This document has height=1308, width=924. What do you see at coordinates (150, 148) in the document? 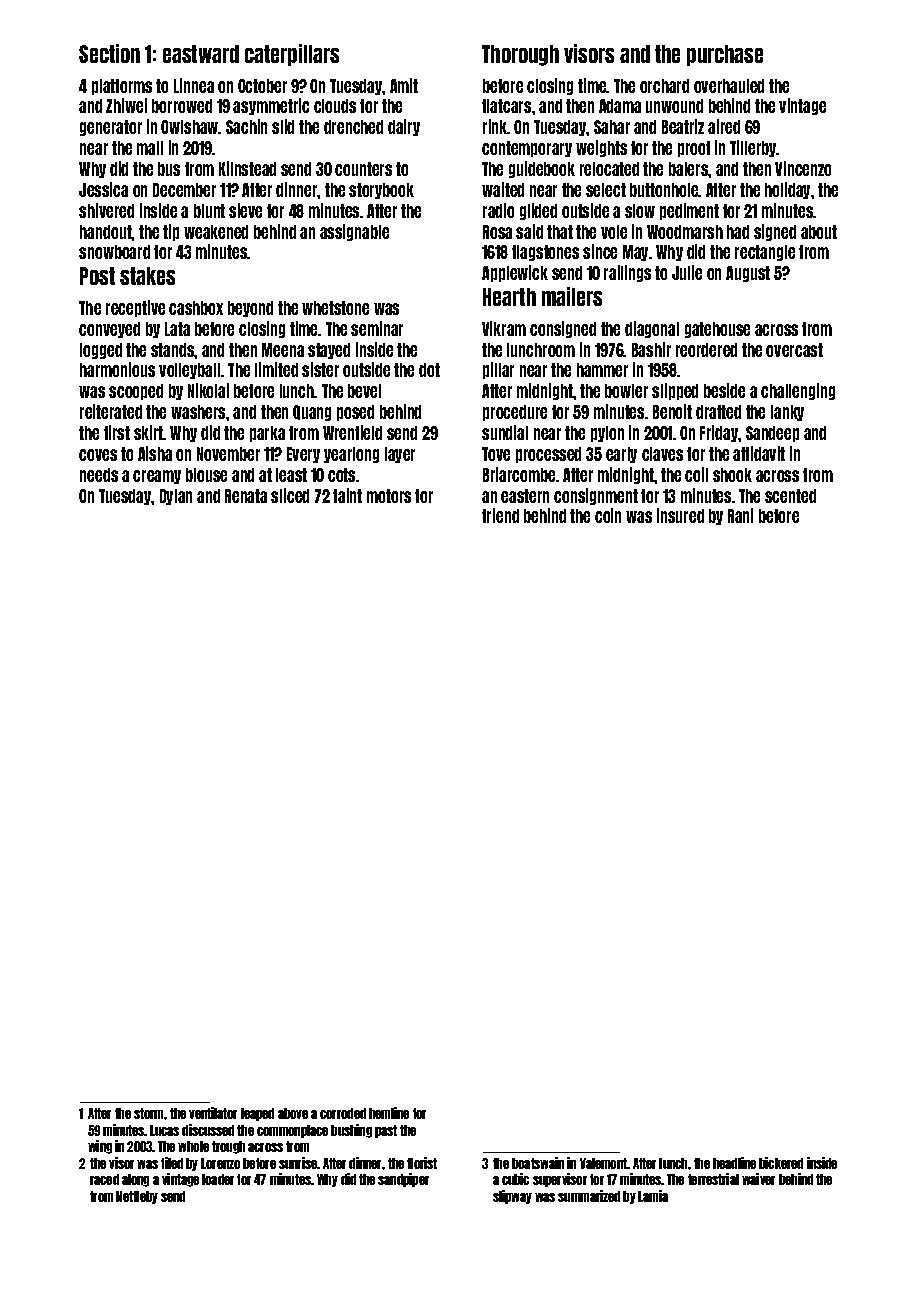
I see `mall` at bounding box center [150, 148].
